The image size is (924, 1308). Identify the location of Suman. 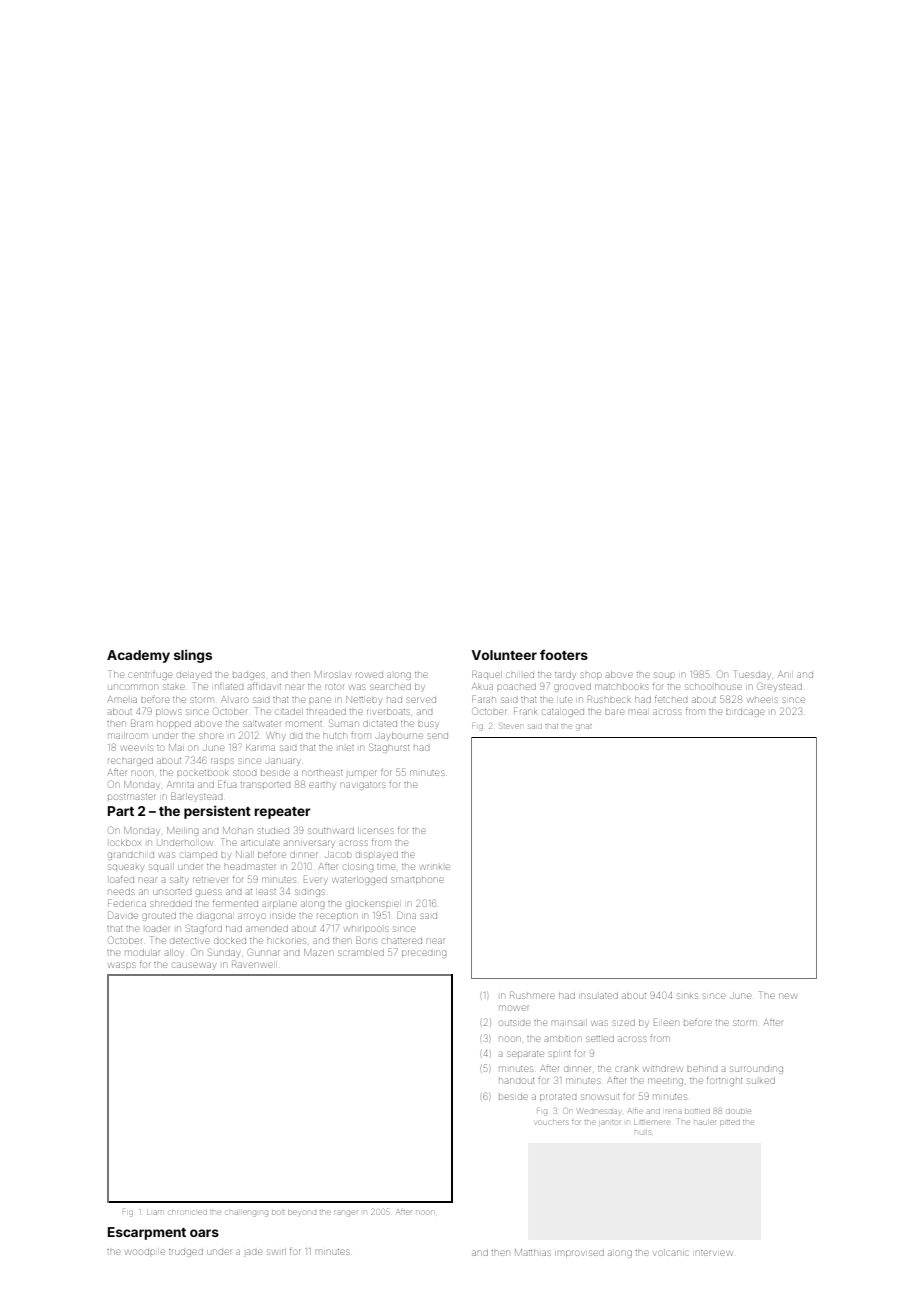
(343, 723).
